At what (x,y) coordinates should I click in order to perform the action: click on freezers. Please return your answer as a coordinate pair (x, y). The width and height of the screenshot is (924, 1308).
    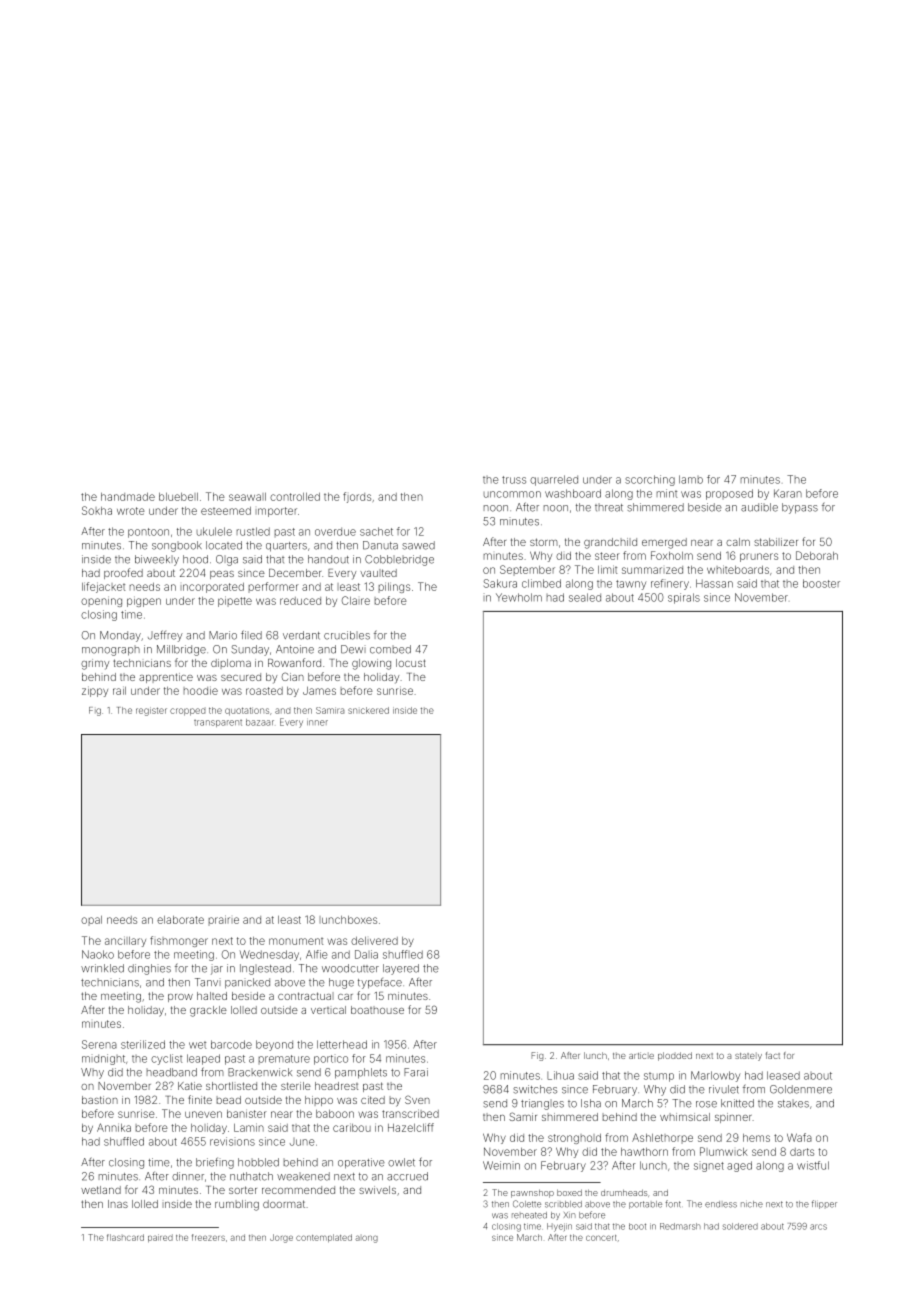
    Looking at the image, I should click on (208, 1237).
